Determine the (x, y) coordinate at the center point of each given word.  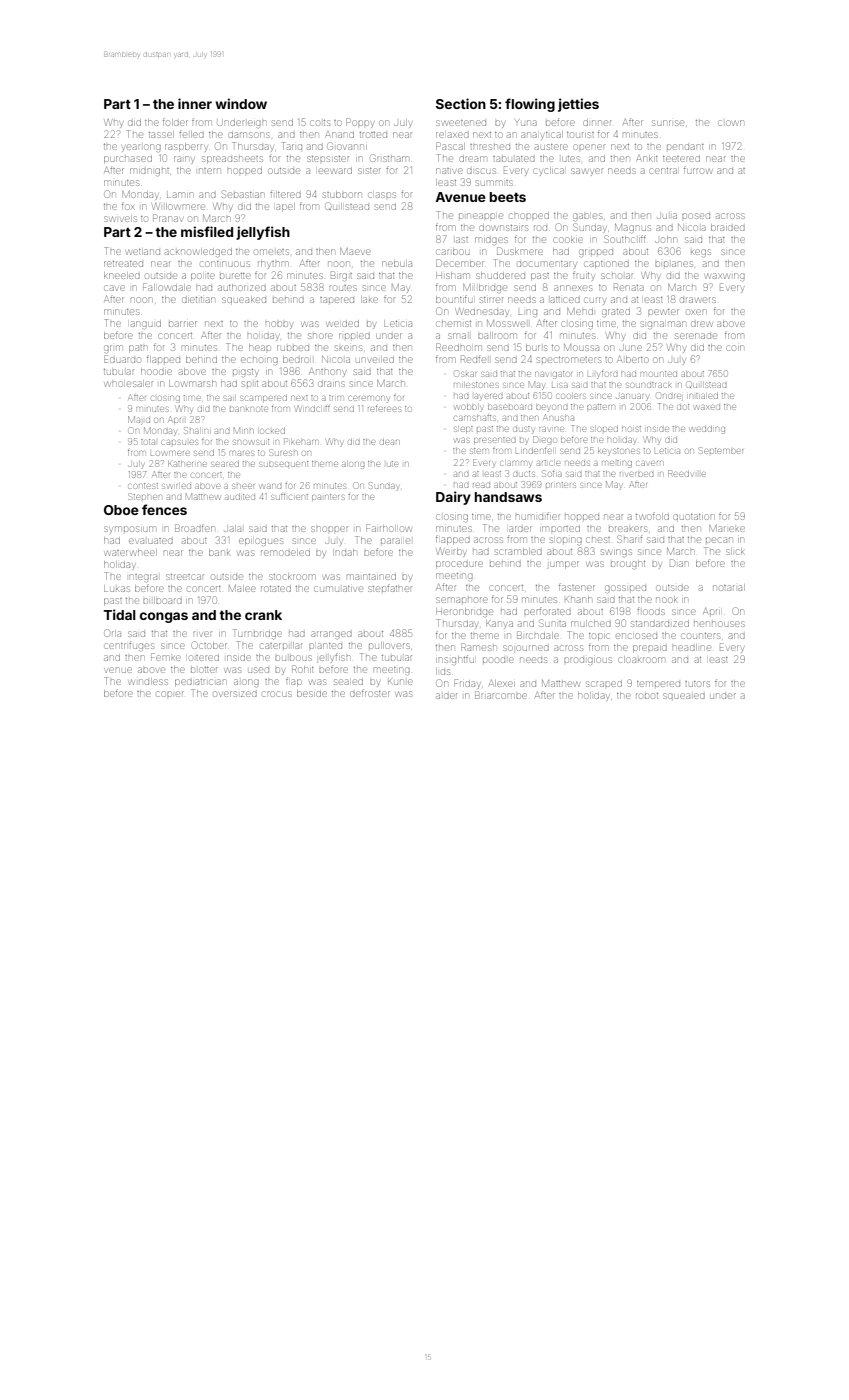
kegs (701, 252)
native (449, 171)
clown (731, 123)
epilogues (261, 542)
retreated (123, 264)
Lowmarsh (192, 383)
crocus (277, 694)
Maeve (355, 251)
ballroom (497, 335)
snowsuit (251, 442)
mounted (658, 374)
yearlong (141, 148)
